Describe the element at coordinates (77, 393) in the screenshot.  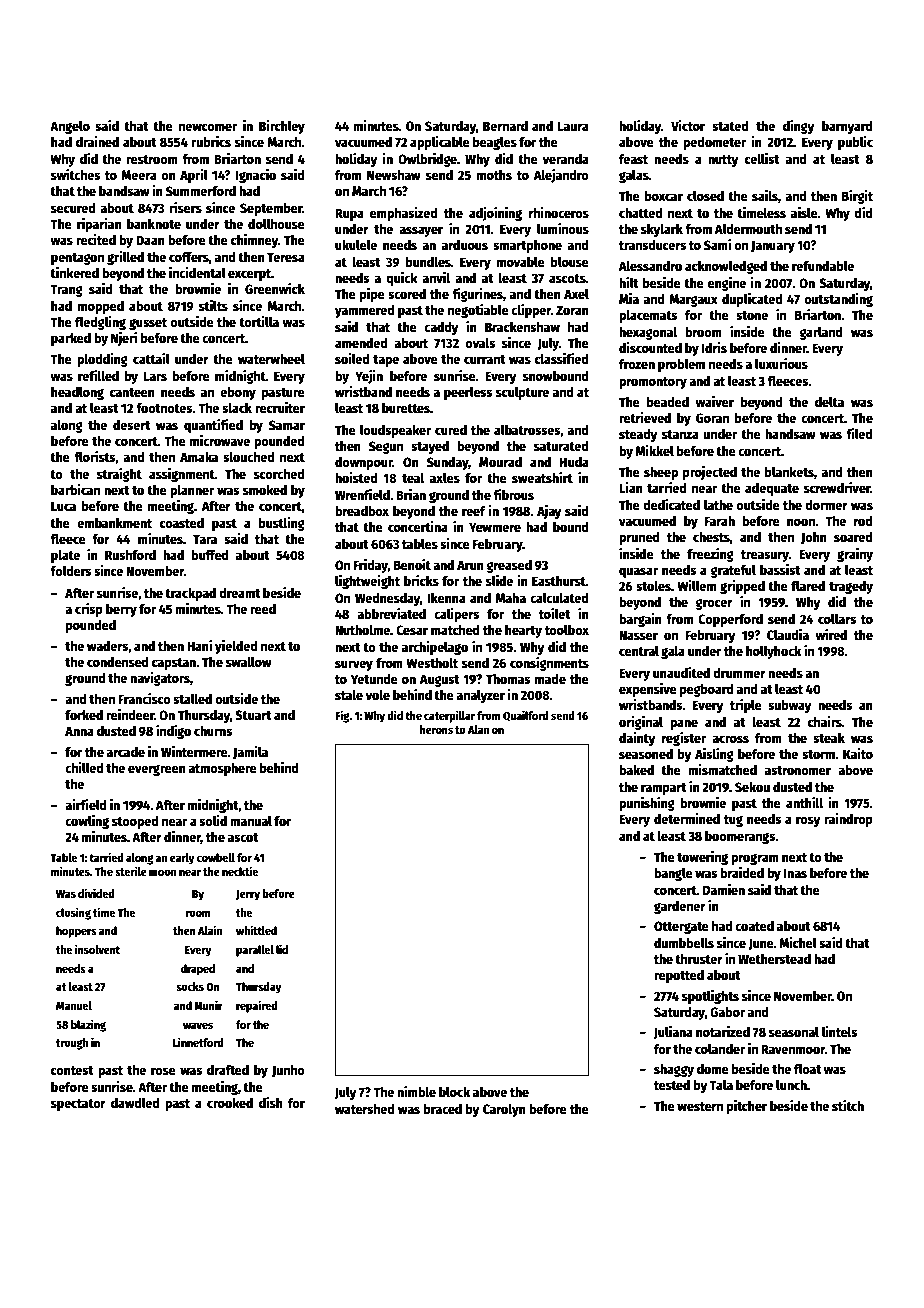
I see `headlong` at that location.
